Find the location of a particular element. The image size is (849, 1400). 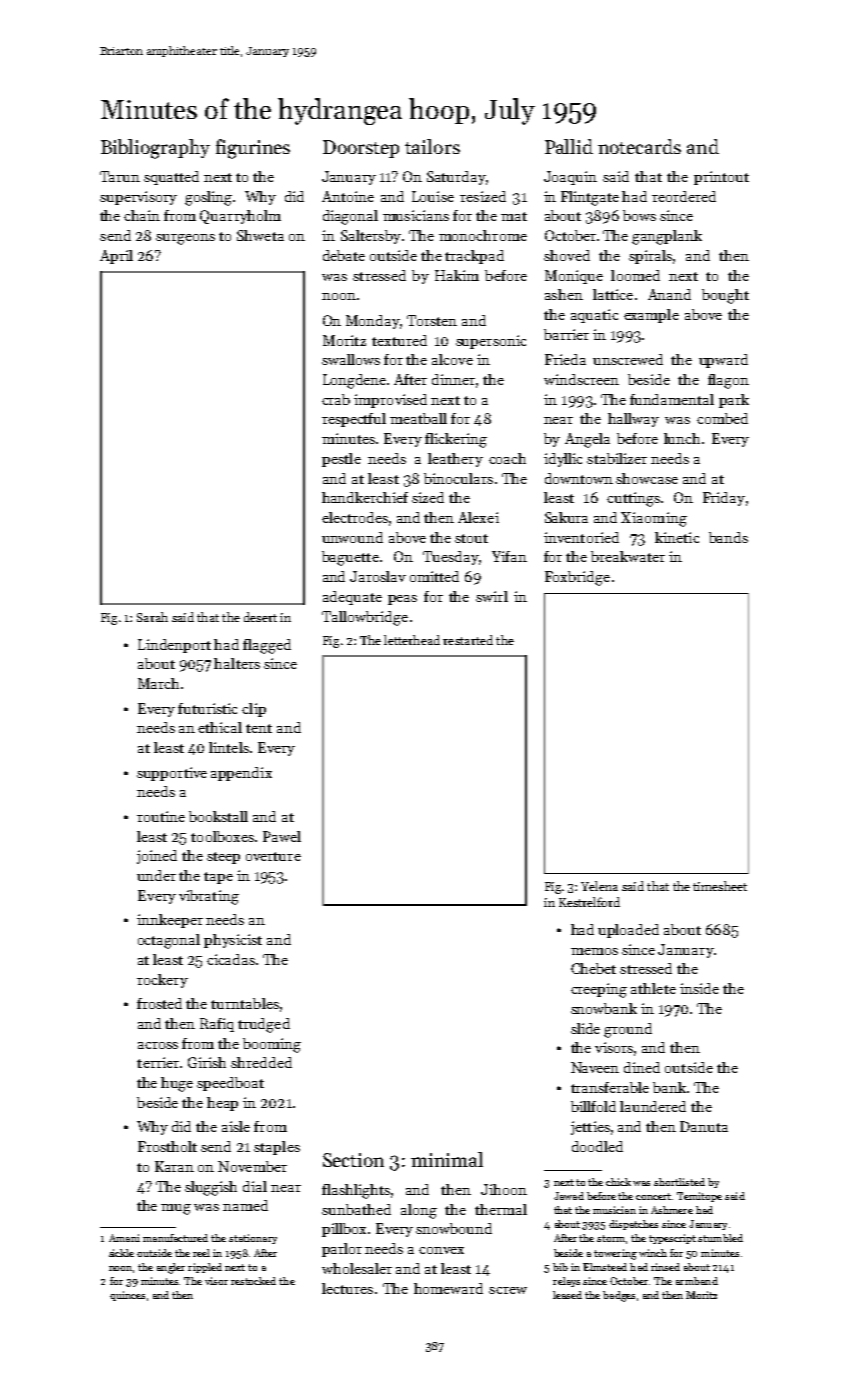

tailors is located at coordinates (432, 146).
